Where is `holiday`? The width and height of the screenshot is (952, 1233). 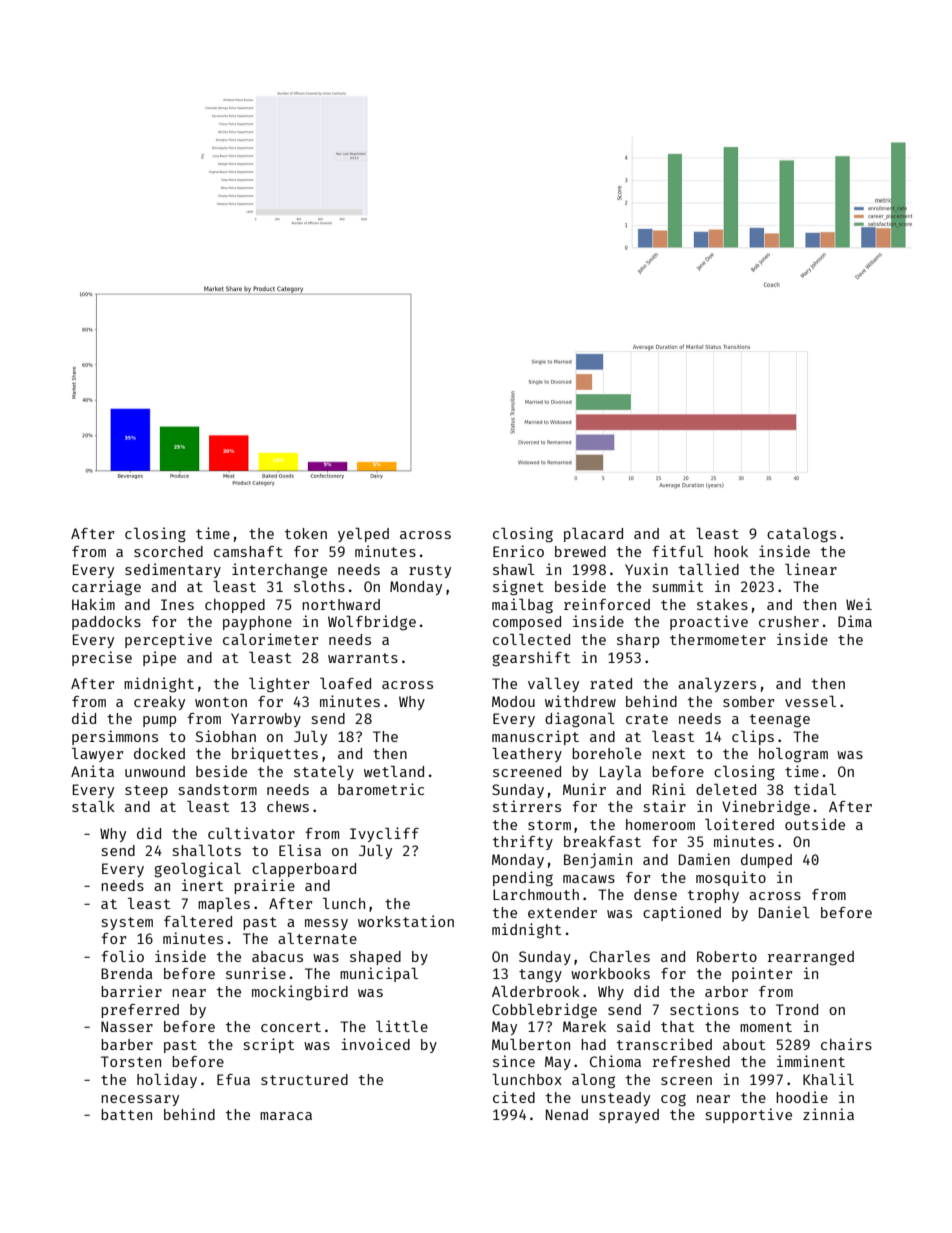 holiday is located at coordinates (167, 1080).
